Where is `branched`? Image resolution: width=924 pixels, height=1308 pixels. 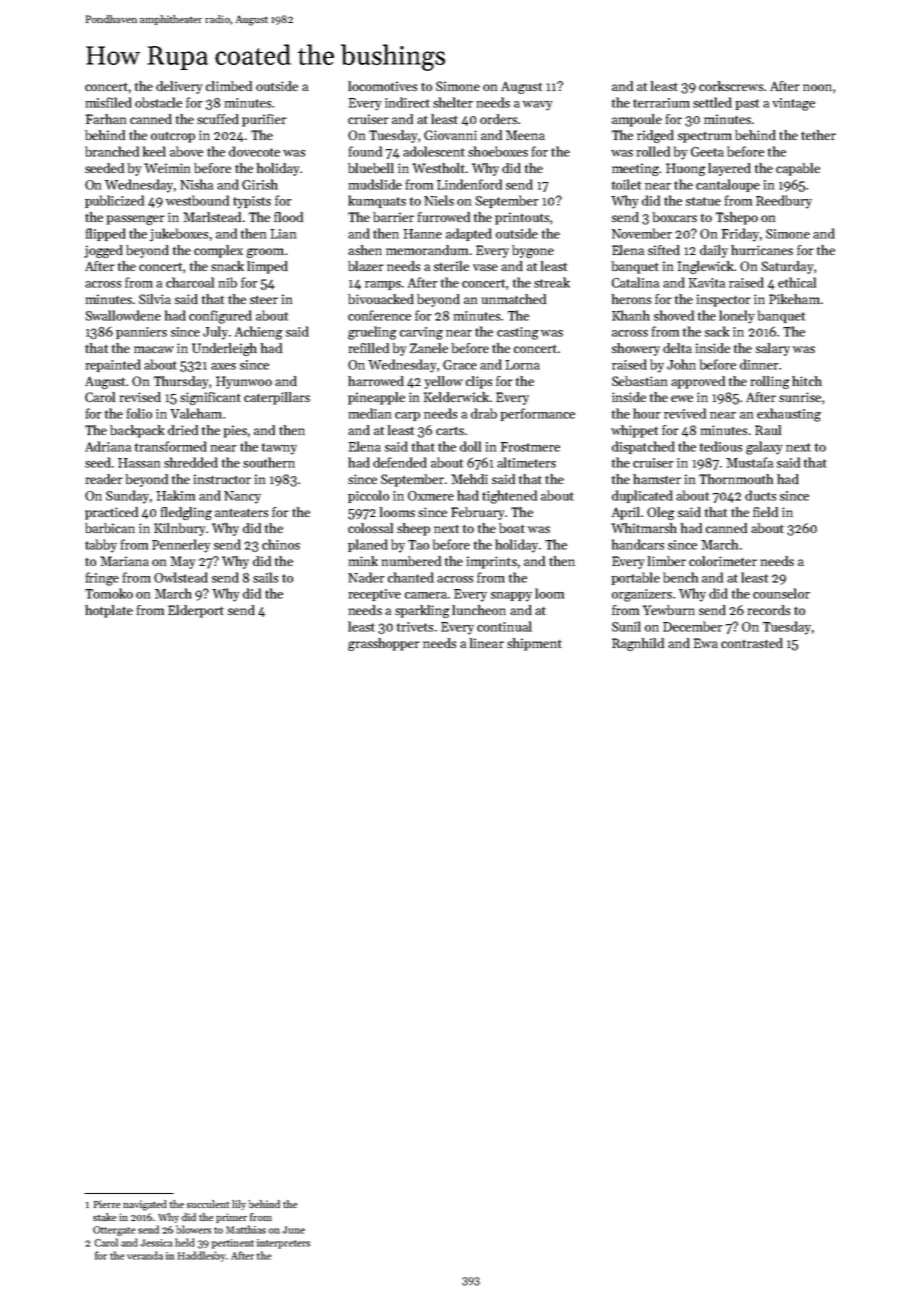
branched is located at coordinates (112, 151).
